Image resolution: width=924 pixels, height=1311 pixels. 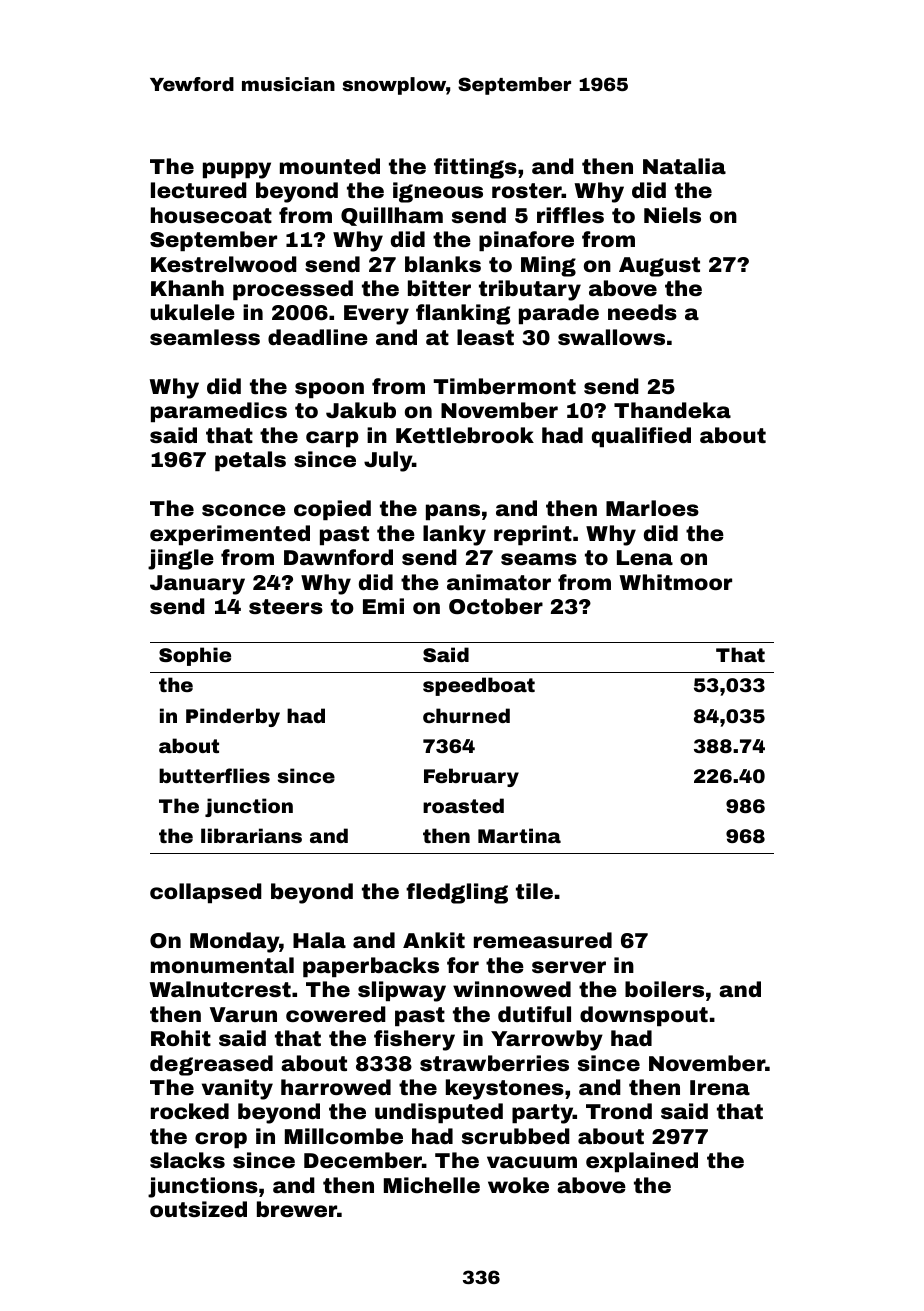 I want to click on July, so click(x=388, y=461).
